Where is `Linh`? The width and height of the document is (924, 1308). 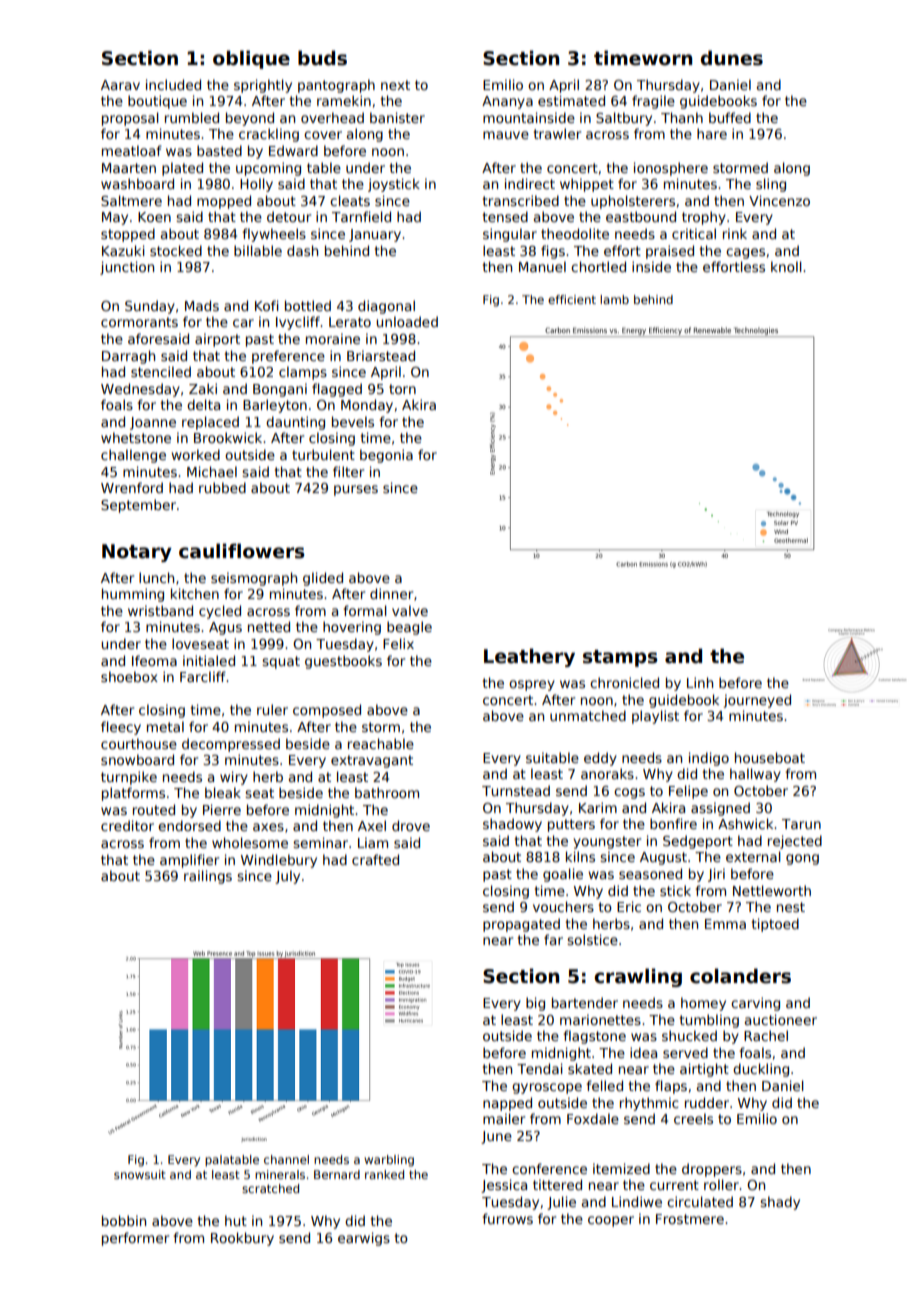 Linh is located at coordinates (700, 682).
